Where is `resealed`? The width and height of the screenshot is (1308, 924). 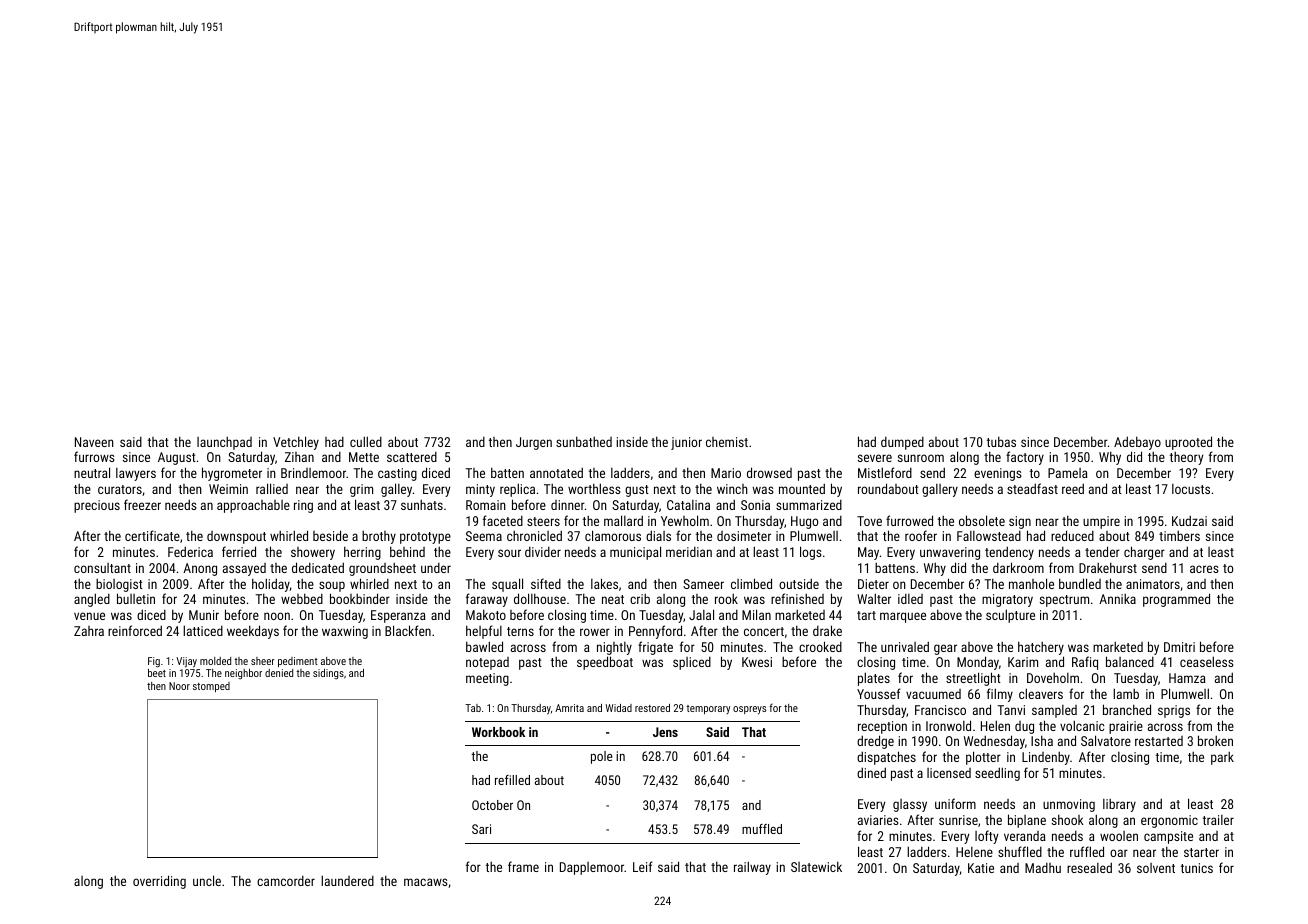 resealed is located at coordinates (1089, 867).
